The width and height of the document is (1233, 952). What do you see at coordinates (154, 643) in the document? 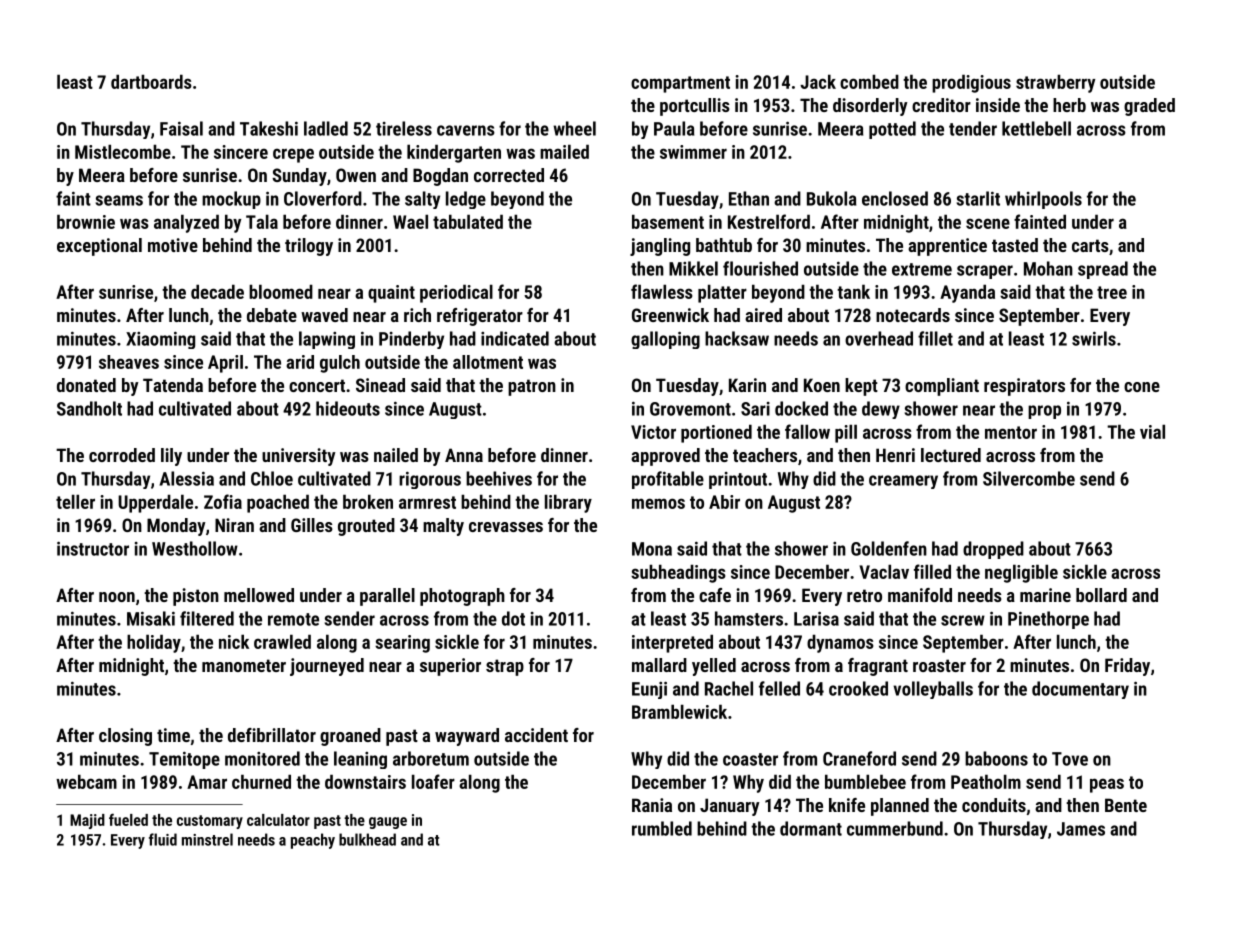
I see `holiday` at bounding box center [154, 643].
